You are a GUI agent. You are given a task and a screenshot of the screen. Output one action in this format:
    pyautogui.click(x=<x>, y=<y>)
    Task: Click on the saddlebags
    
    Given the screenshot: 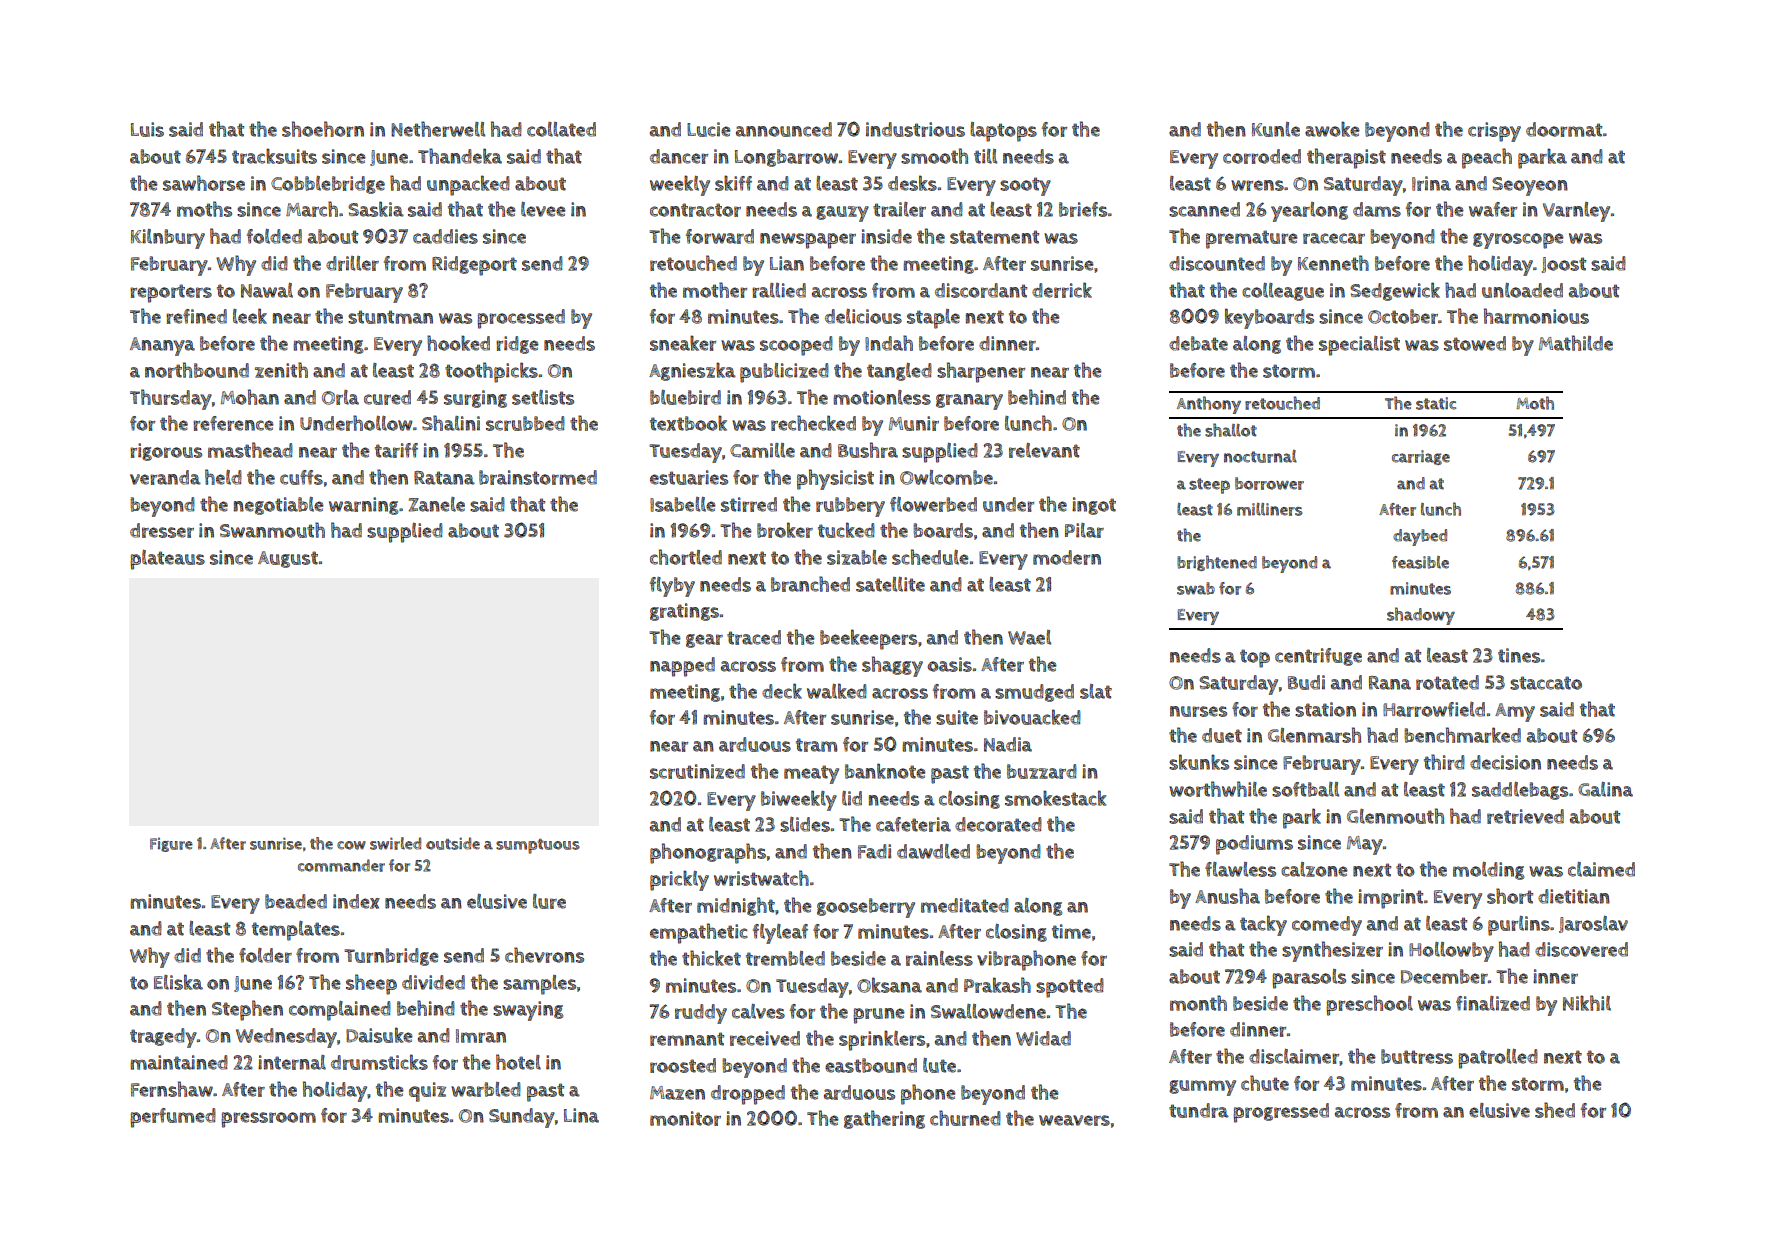 What is the action you would take?
    pyautogui.click(x=1520, y=791)
